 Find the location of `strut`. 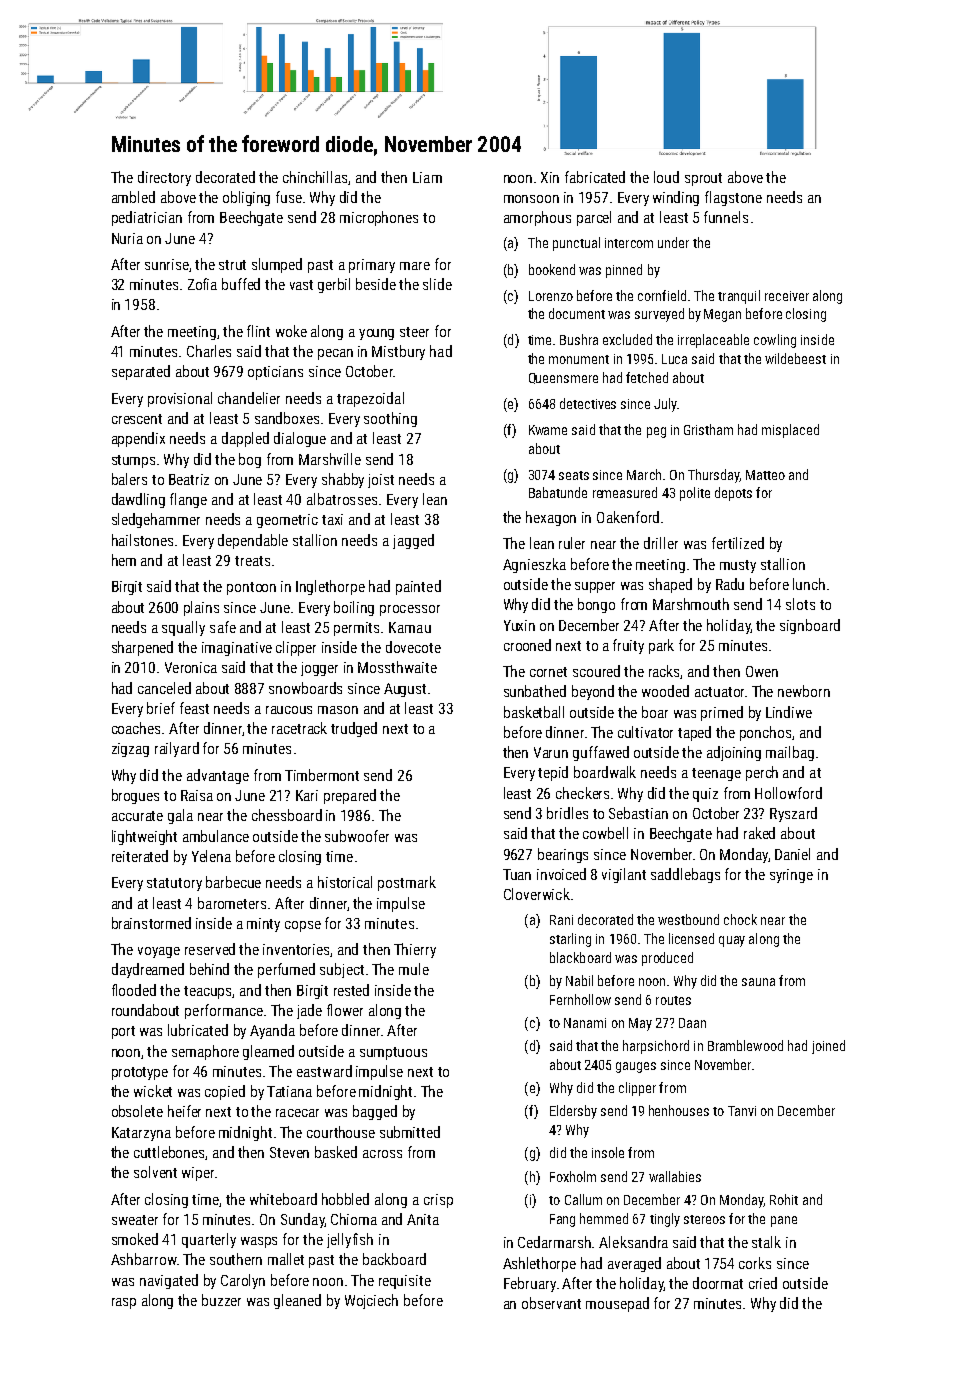

strut is located at coordinates (232, 265).
